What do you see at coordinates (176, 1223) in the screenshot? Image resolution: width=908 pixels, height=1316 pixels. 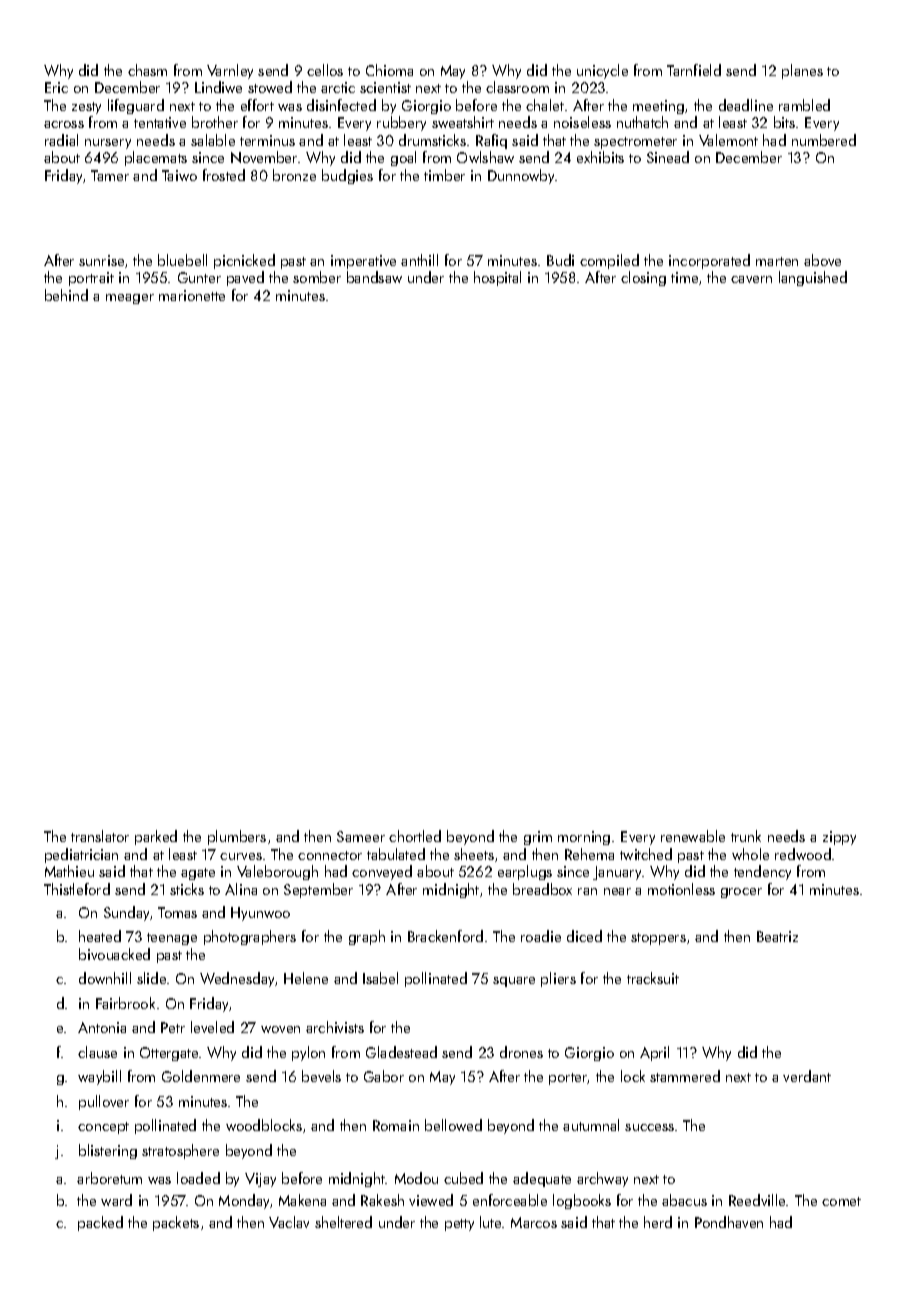 I see `packets` at bounding box center [176, 1223].
